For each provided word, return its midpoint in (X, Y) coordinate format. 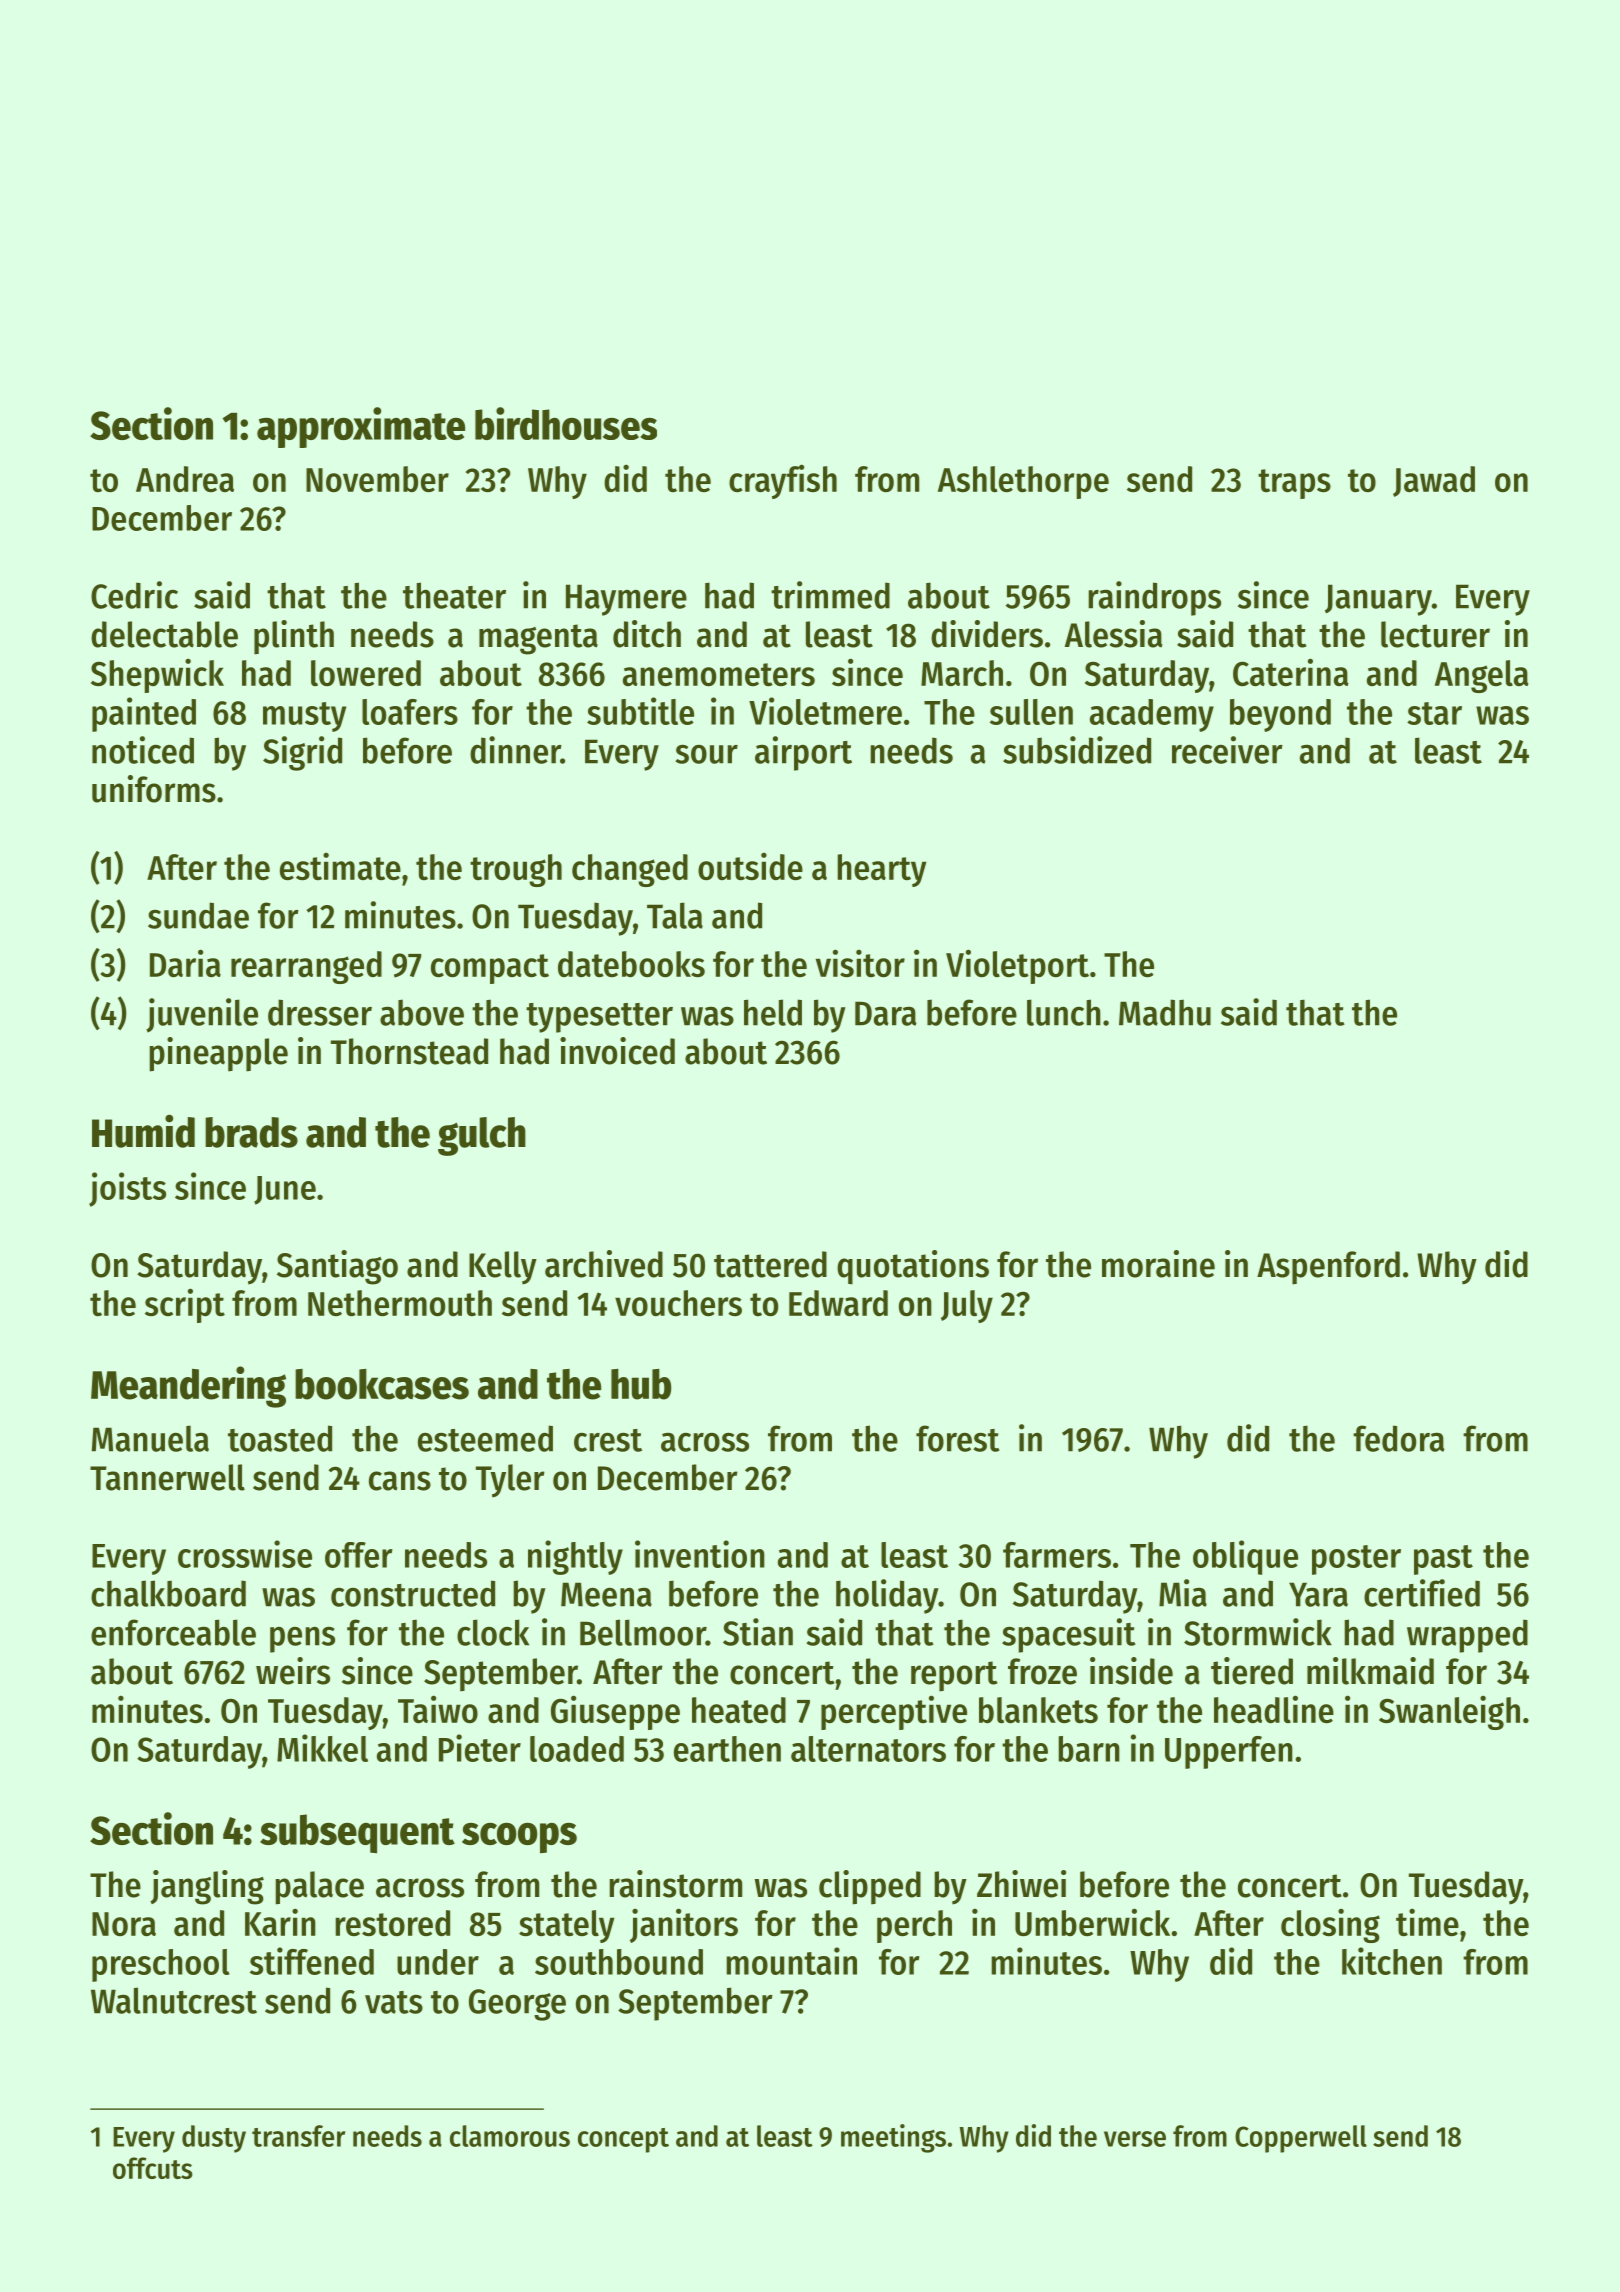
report (954, 1676)
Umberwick (1092, 1922)
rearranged (306, 967)
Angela (1482, 676)
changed (630, 870)
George (517, 2005)
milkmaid (1370, 1671)
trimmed (830, 595)
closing (1330, 1926)
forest (958, 1438)
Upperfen (1229, 1752)
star (1434, 713)
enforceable (173, 1632)
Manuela (150, 1438)
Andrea (185, 479)
